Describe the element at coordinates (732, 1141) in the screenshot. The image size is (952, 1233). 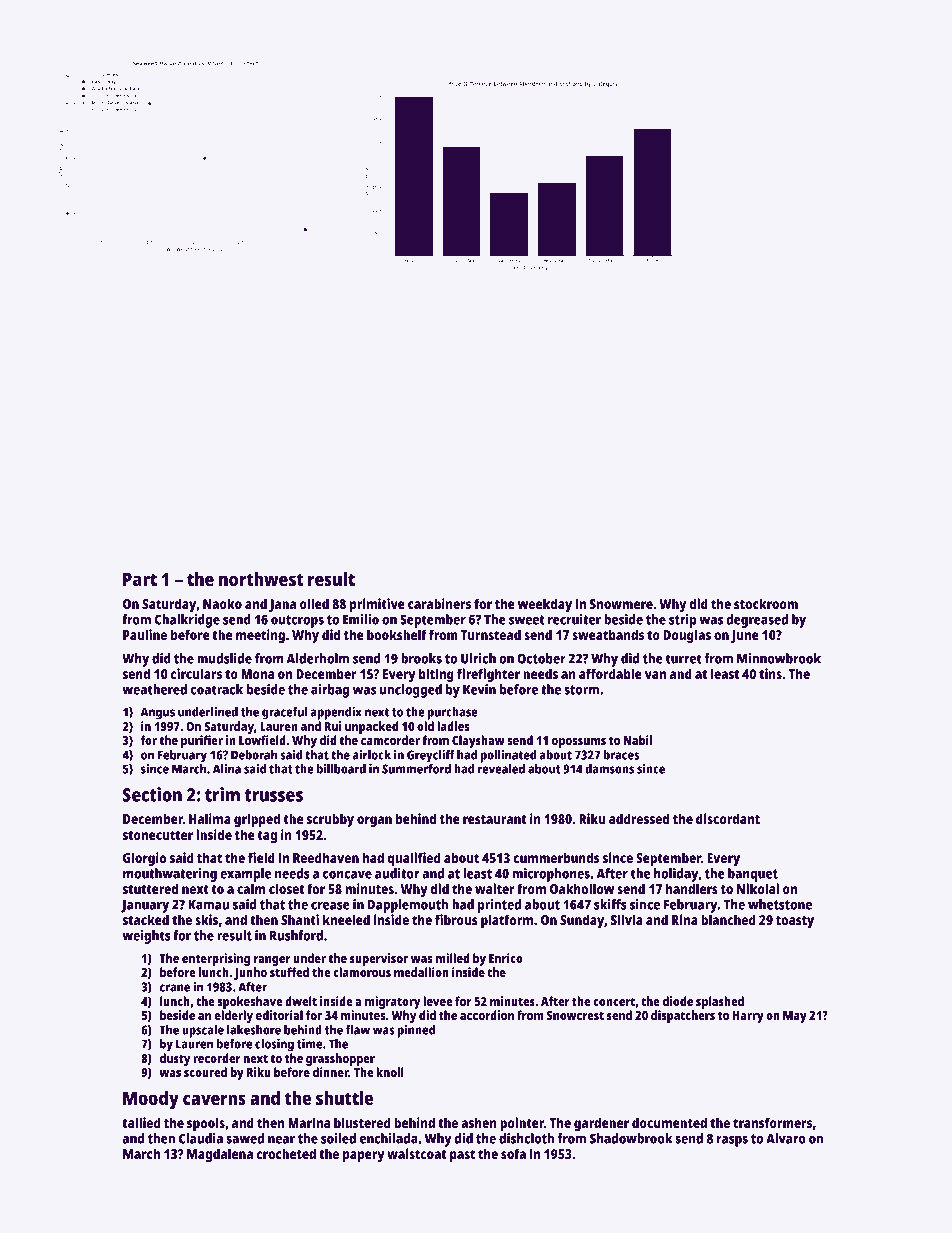
I see `rasps` at that location.
